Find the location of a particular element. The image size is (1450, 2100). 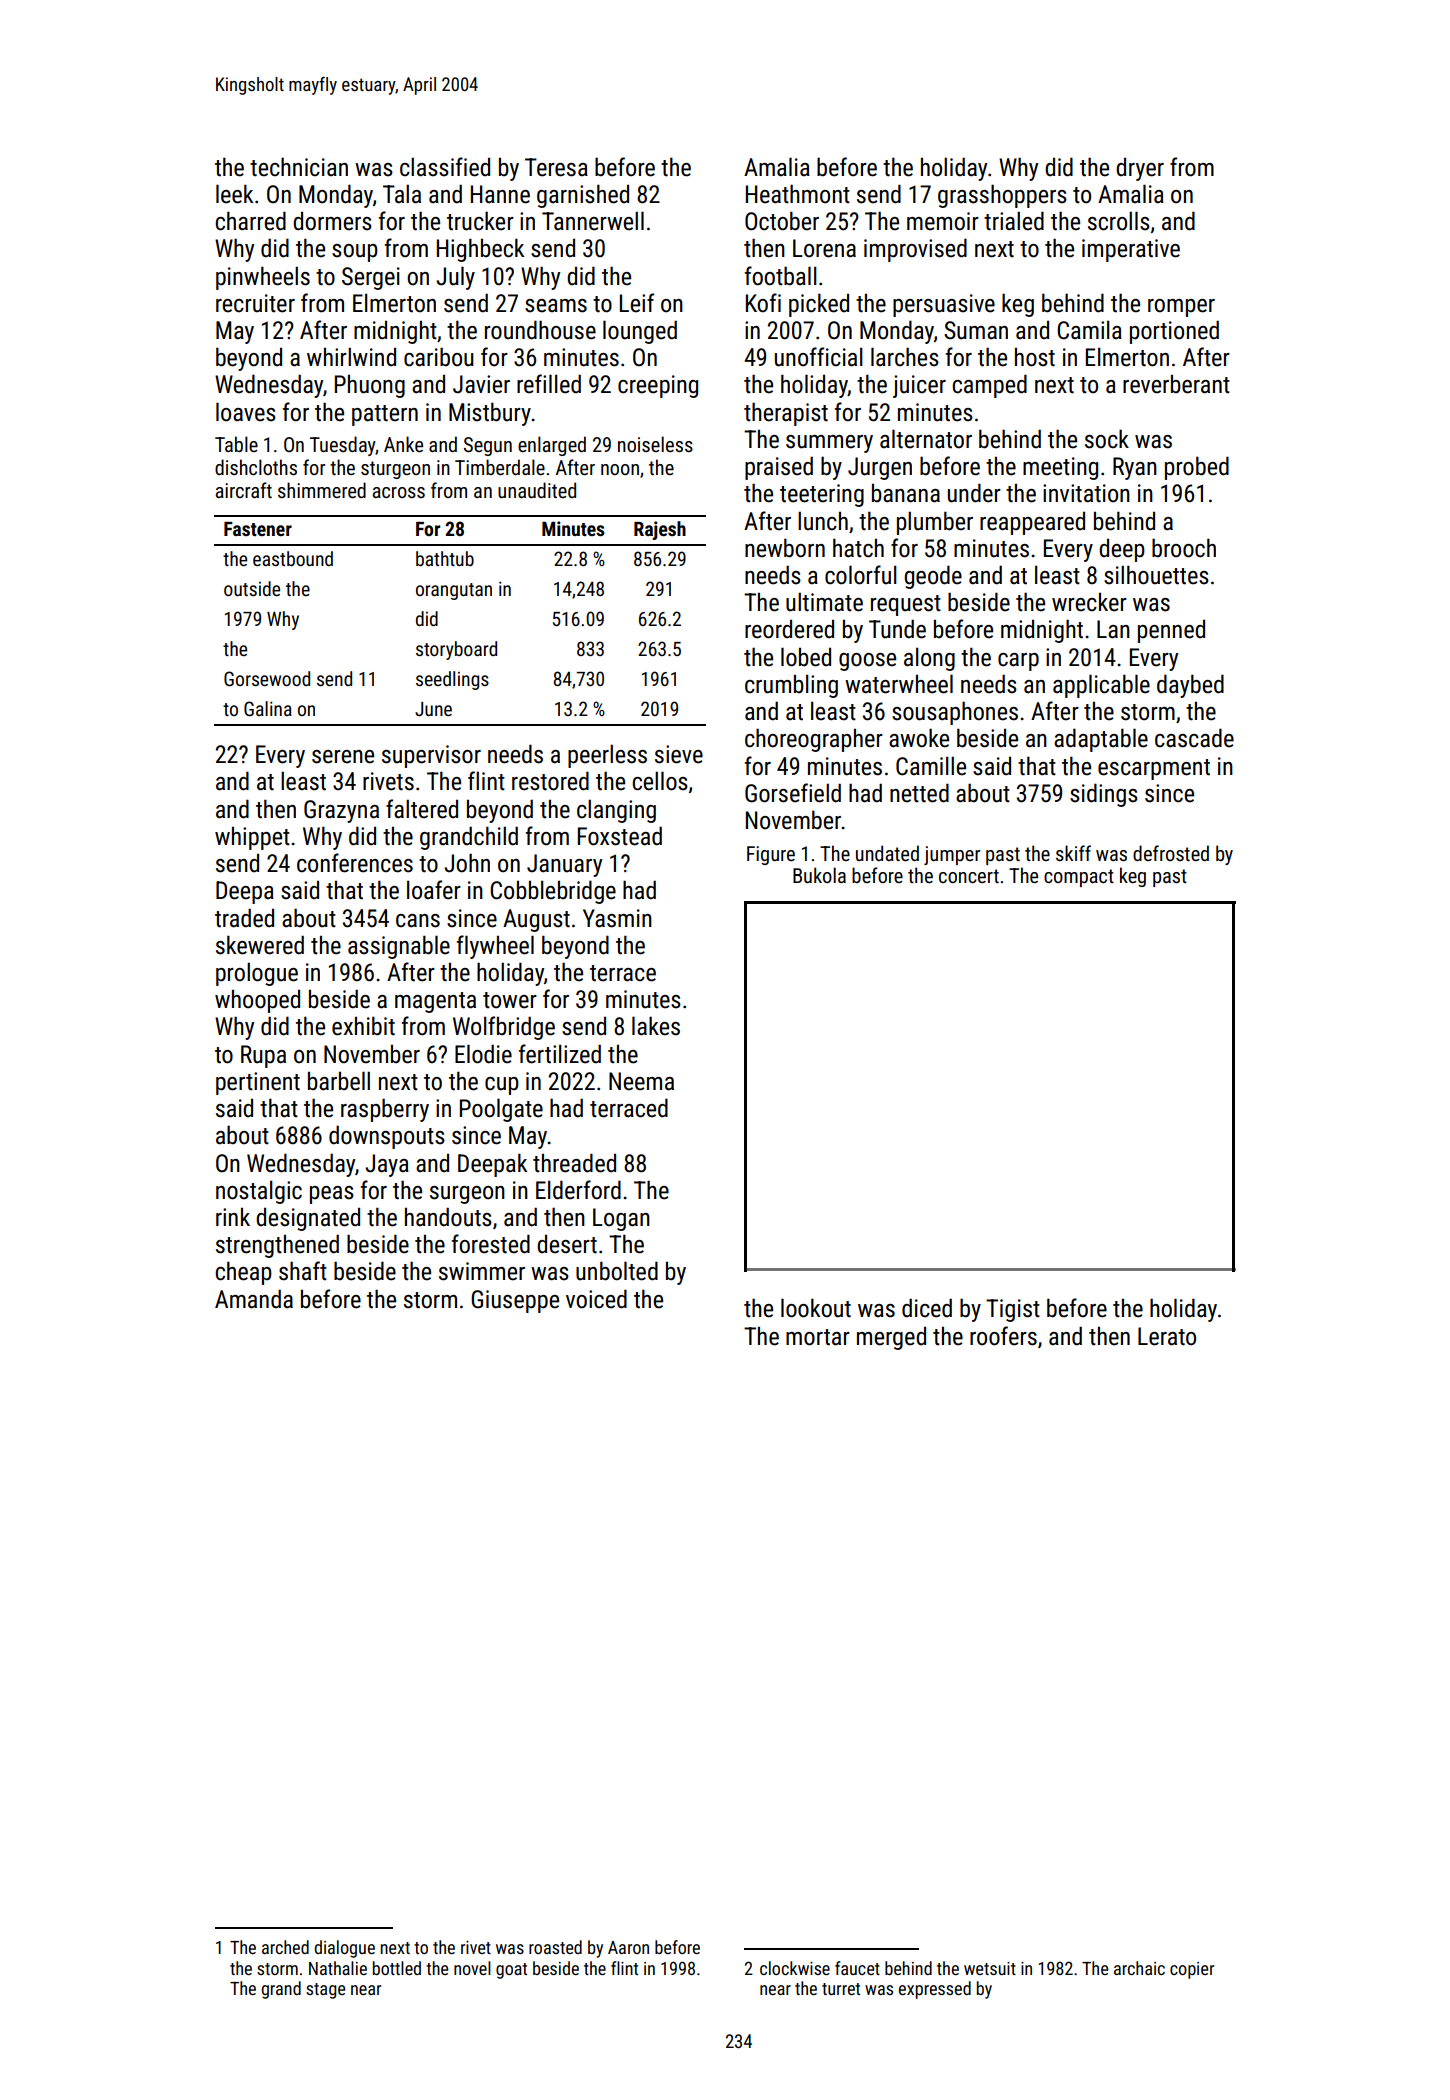

football is located at coordinates (781, 276).
